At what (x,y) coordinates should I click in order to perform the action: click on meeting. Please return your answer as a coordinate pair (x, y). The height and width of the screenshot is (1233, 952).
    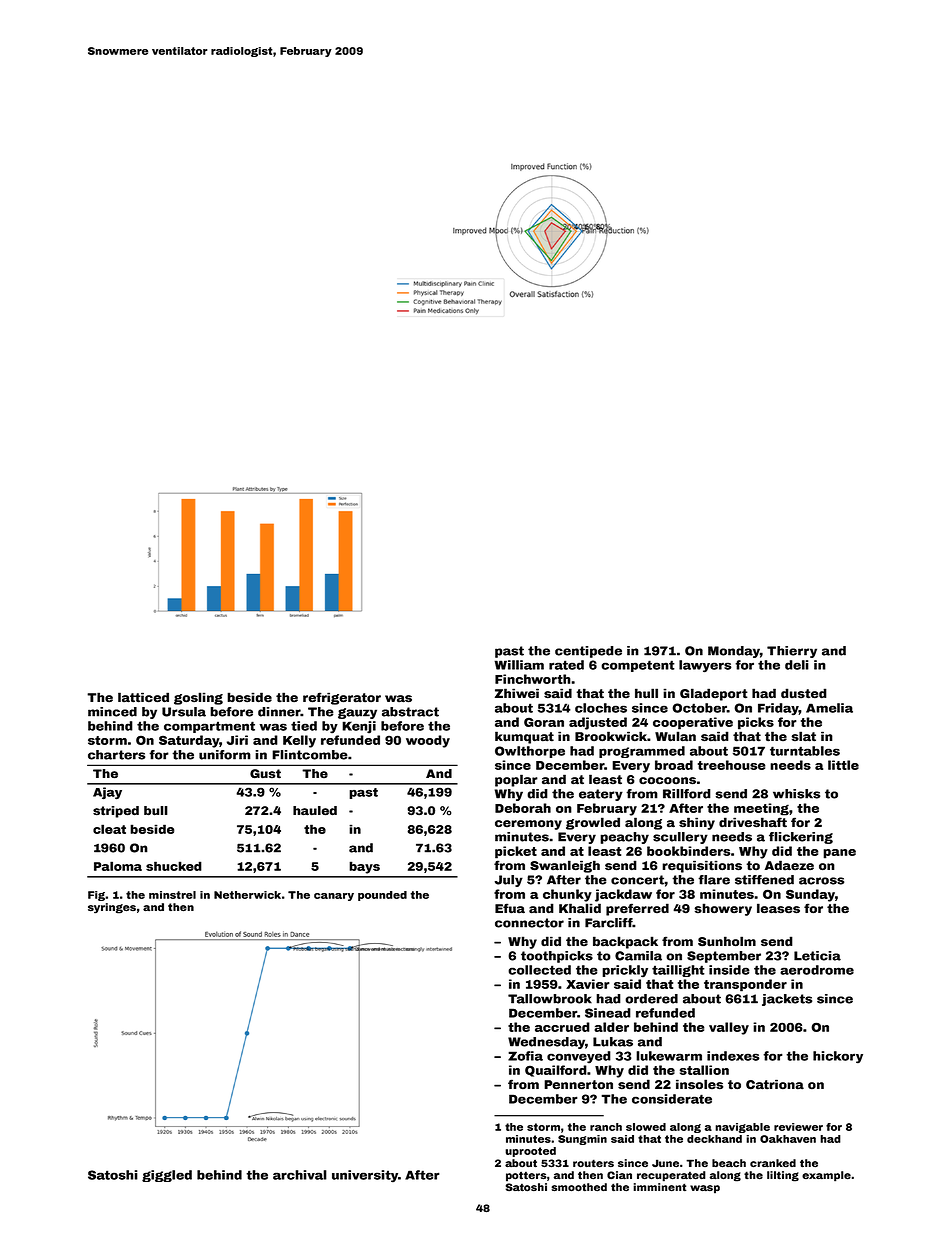
    Looking at the image, I should click on (761, 809).
